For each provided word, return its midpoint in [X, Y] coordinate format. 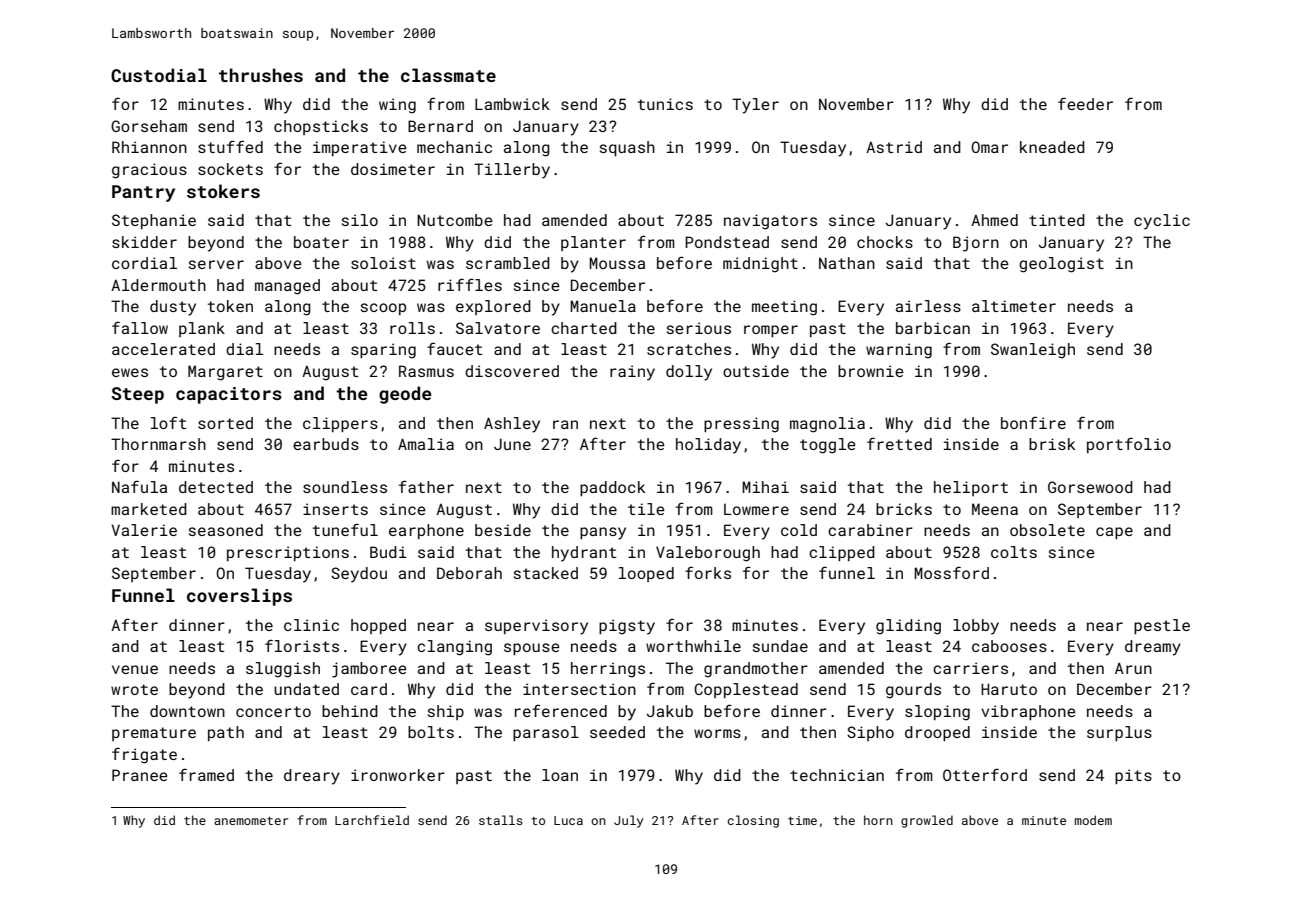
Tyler [755, 106]
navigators [770, 222]
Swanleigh [1033, 351]
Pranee [140, 775]
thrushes [261, 75]
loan [560, 775]
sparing [383, 351]
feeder [1085, 103]
